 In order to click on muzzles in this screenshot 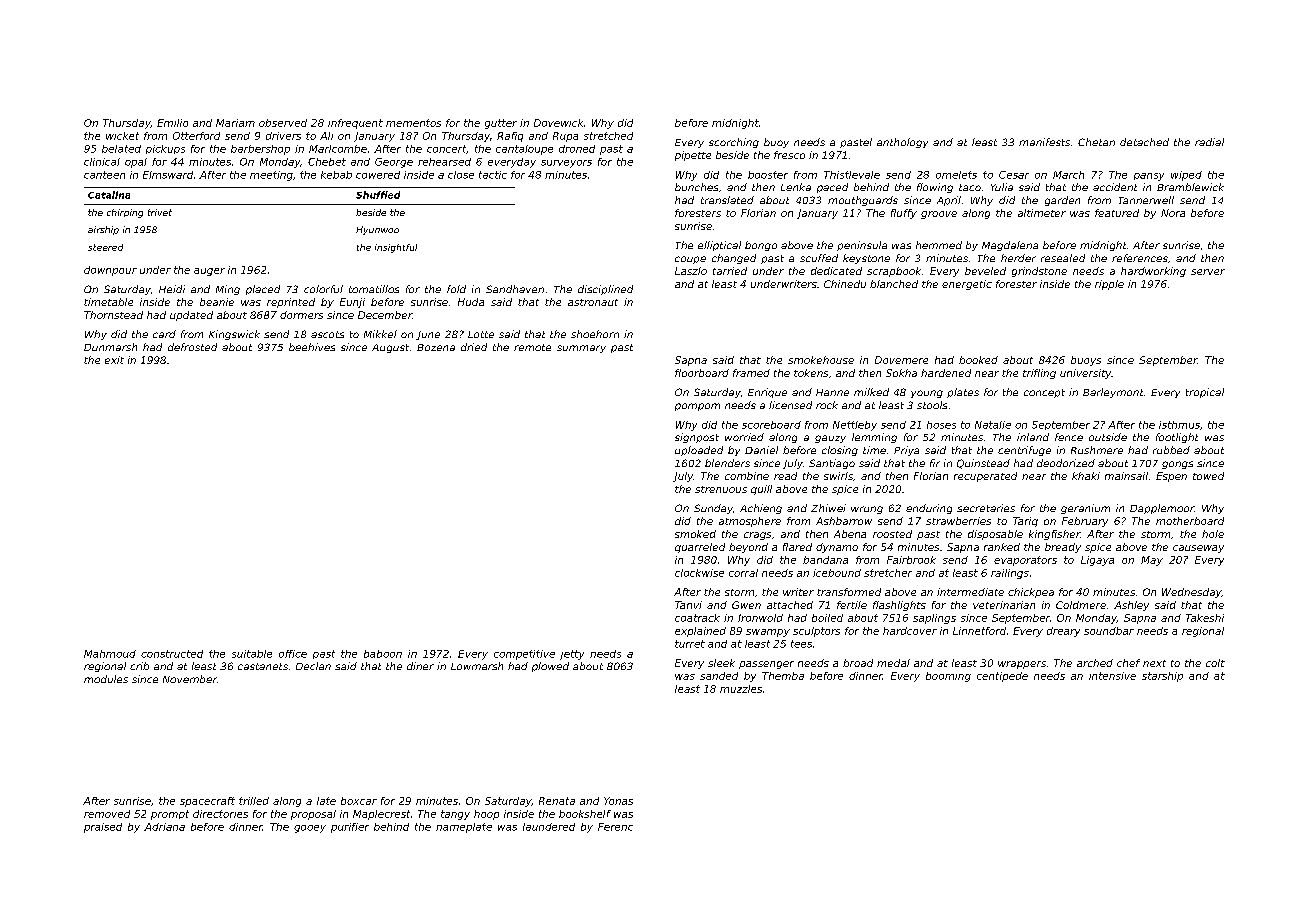, I will do `click(741, 689)`.
